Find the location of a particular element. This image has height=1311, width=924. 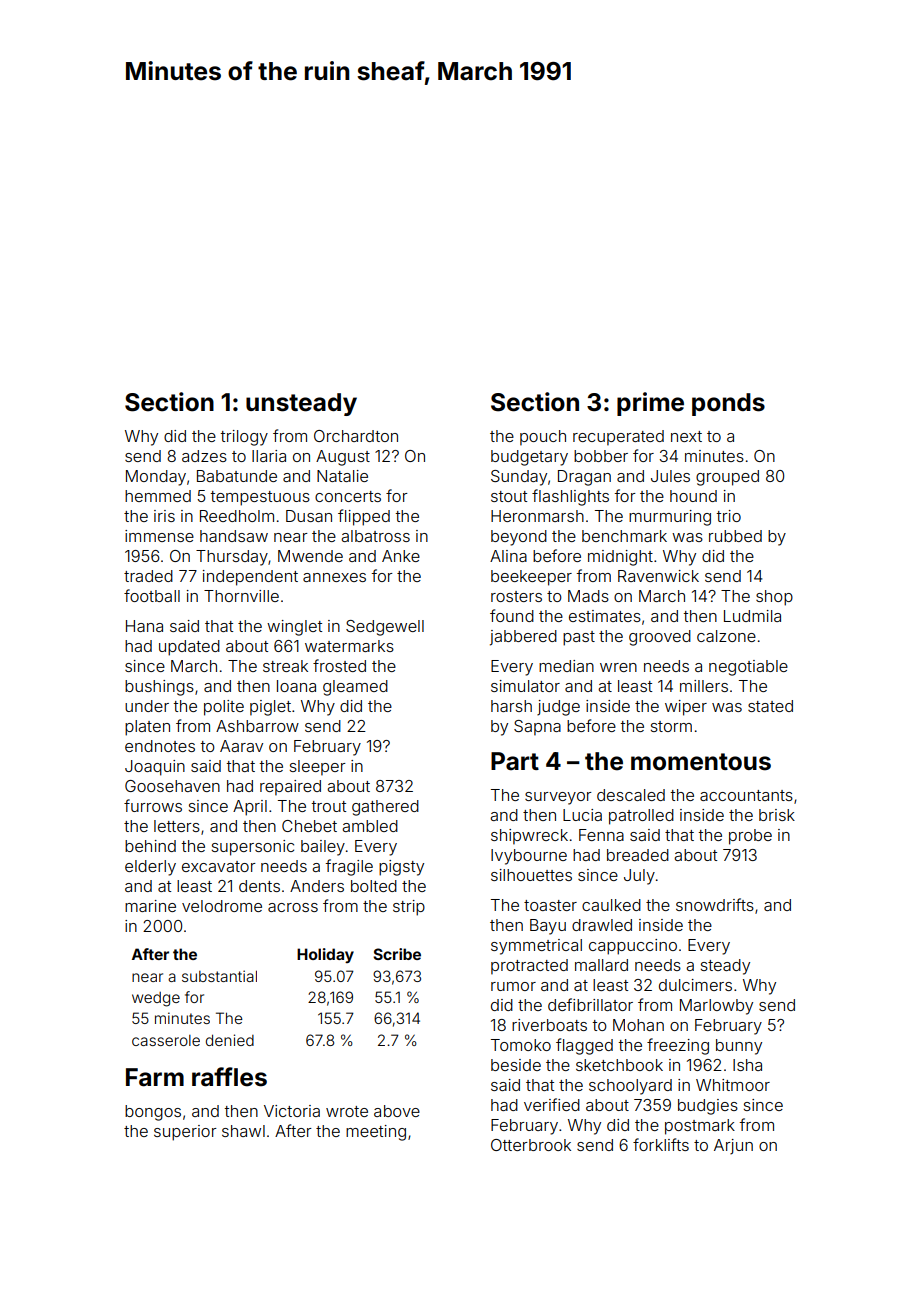

silhouettes is located at coordinates (531, 875).
